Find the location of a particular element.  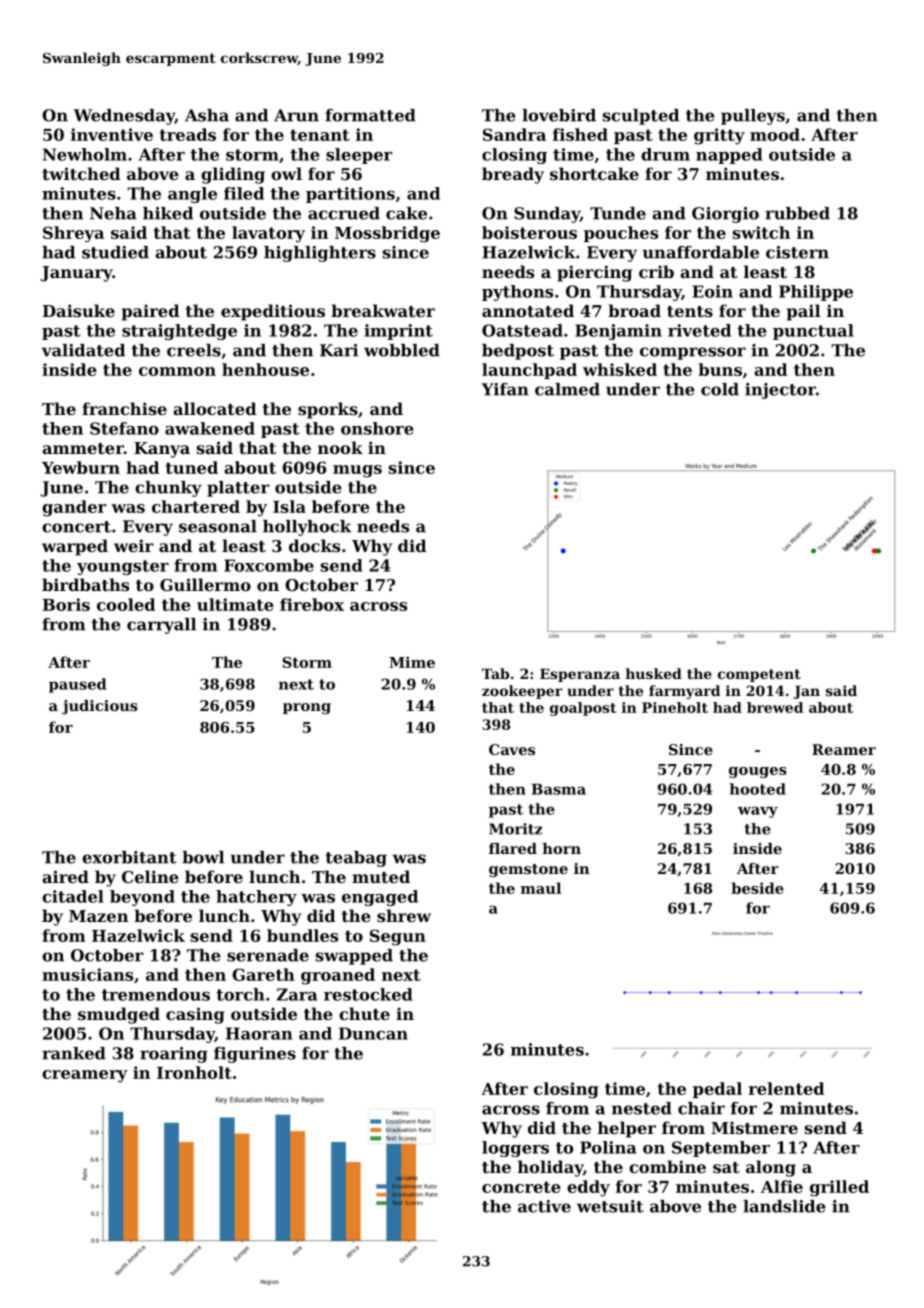

mugs is located at coordinates (357, 471).
